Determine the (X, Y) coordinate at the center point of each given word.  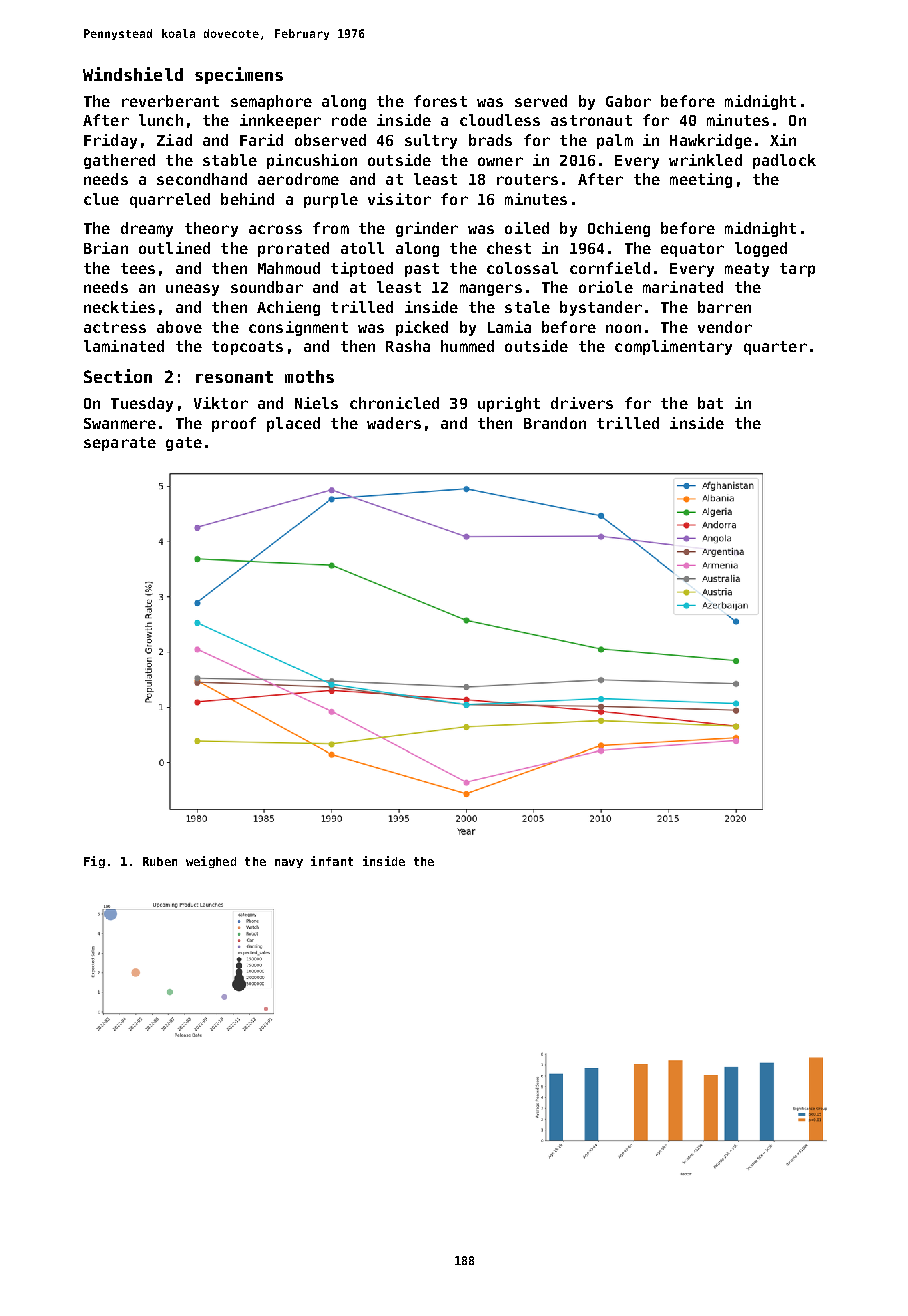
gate (184, 444)
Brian (106, 248)
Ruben (160, 861)
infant (332, 861)
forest (440, 101)
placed (293, 424)
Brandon (555, 423)
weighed (211, 862)
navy (289, 863)
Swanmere (120, 423)
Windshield (133, 74)
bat (710, 403)
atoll (362, 248)
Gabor (628, 101)
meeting (701, 180)
